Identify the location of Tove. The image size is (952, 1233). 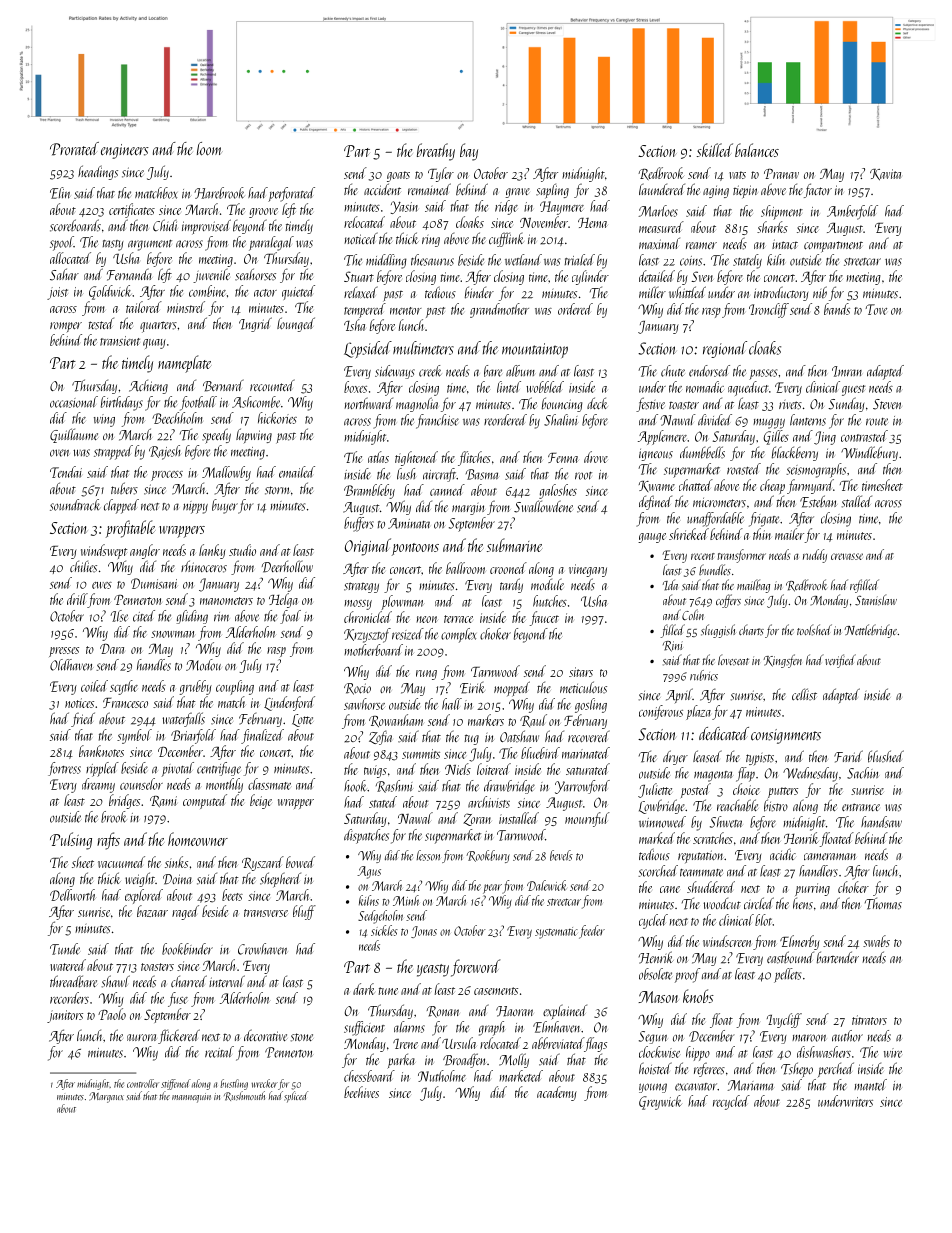
(876, 309).
